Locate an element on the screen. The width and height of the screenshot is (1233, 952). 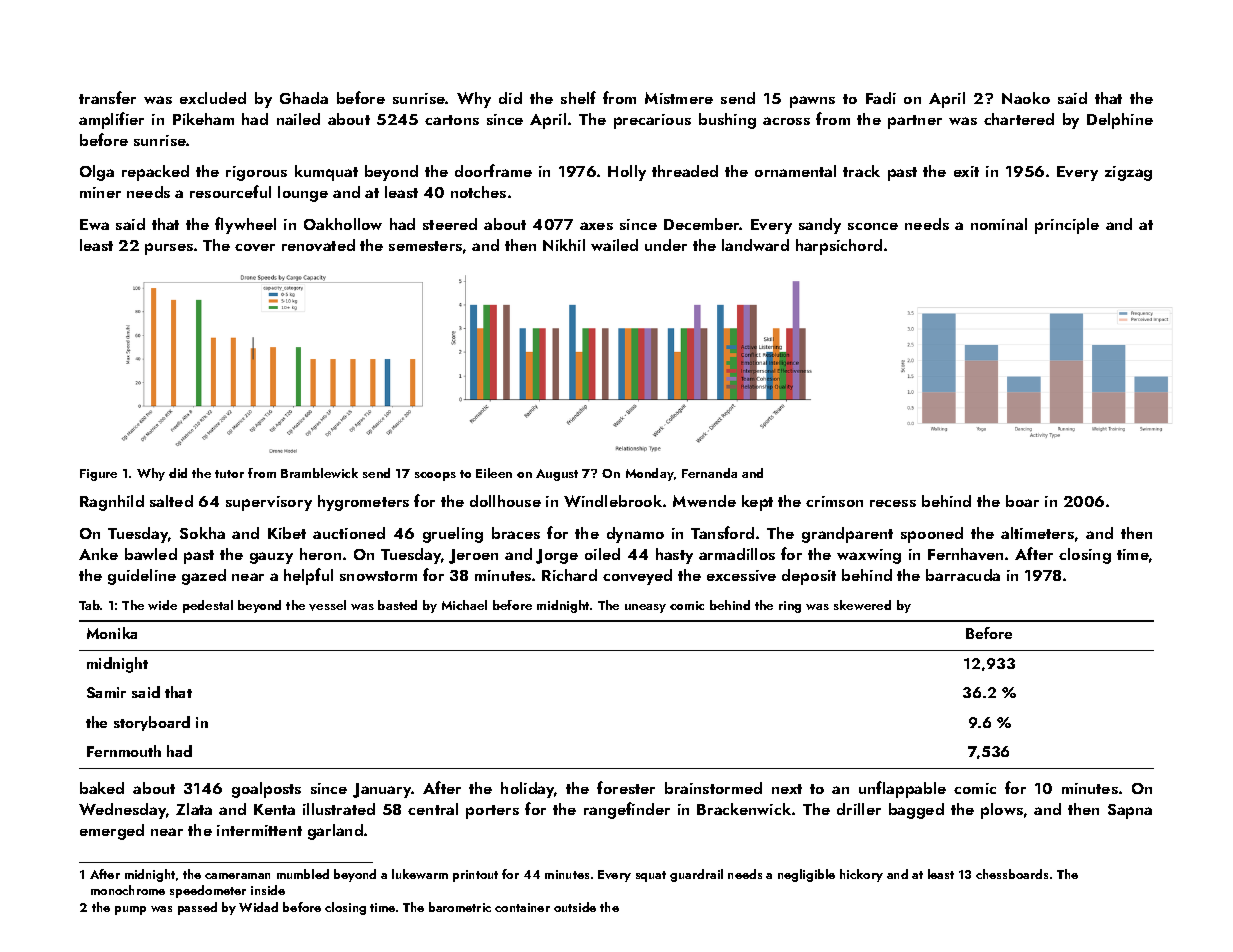
spooned is located at coordinates (932, 535).
